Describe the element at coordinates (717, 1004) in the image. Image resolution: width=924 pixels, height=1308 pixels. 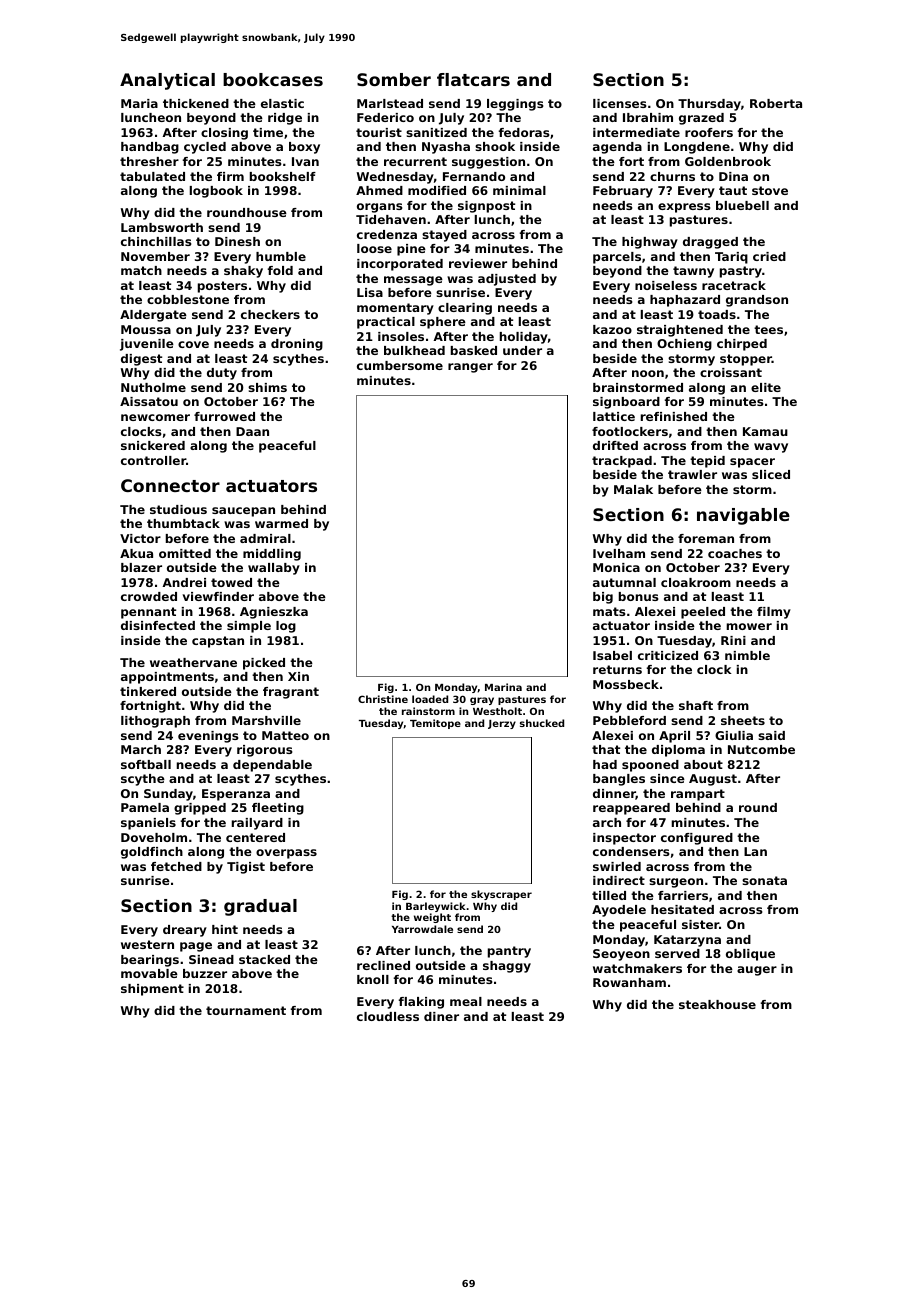
I see `steakhouse` at that location.
